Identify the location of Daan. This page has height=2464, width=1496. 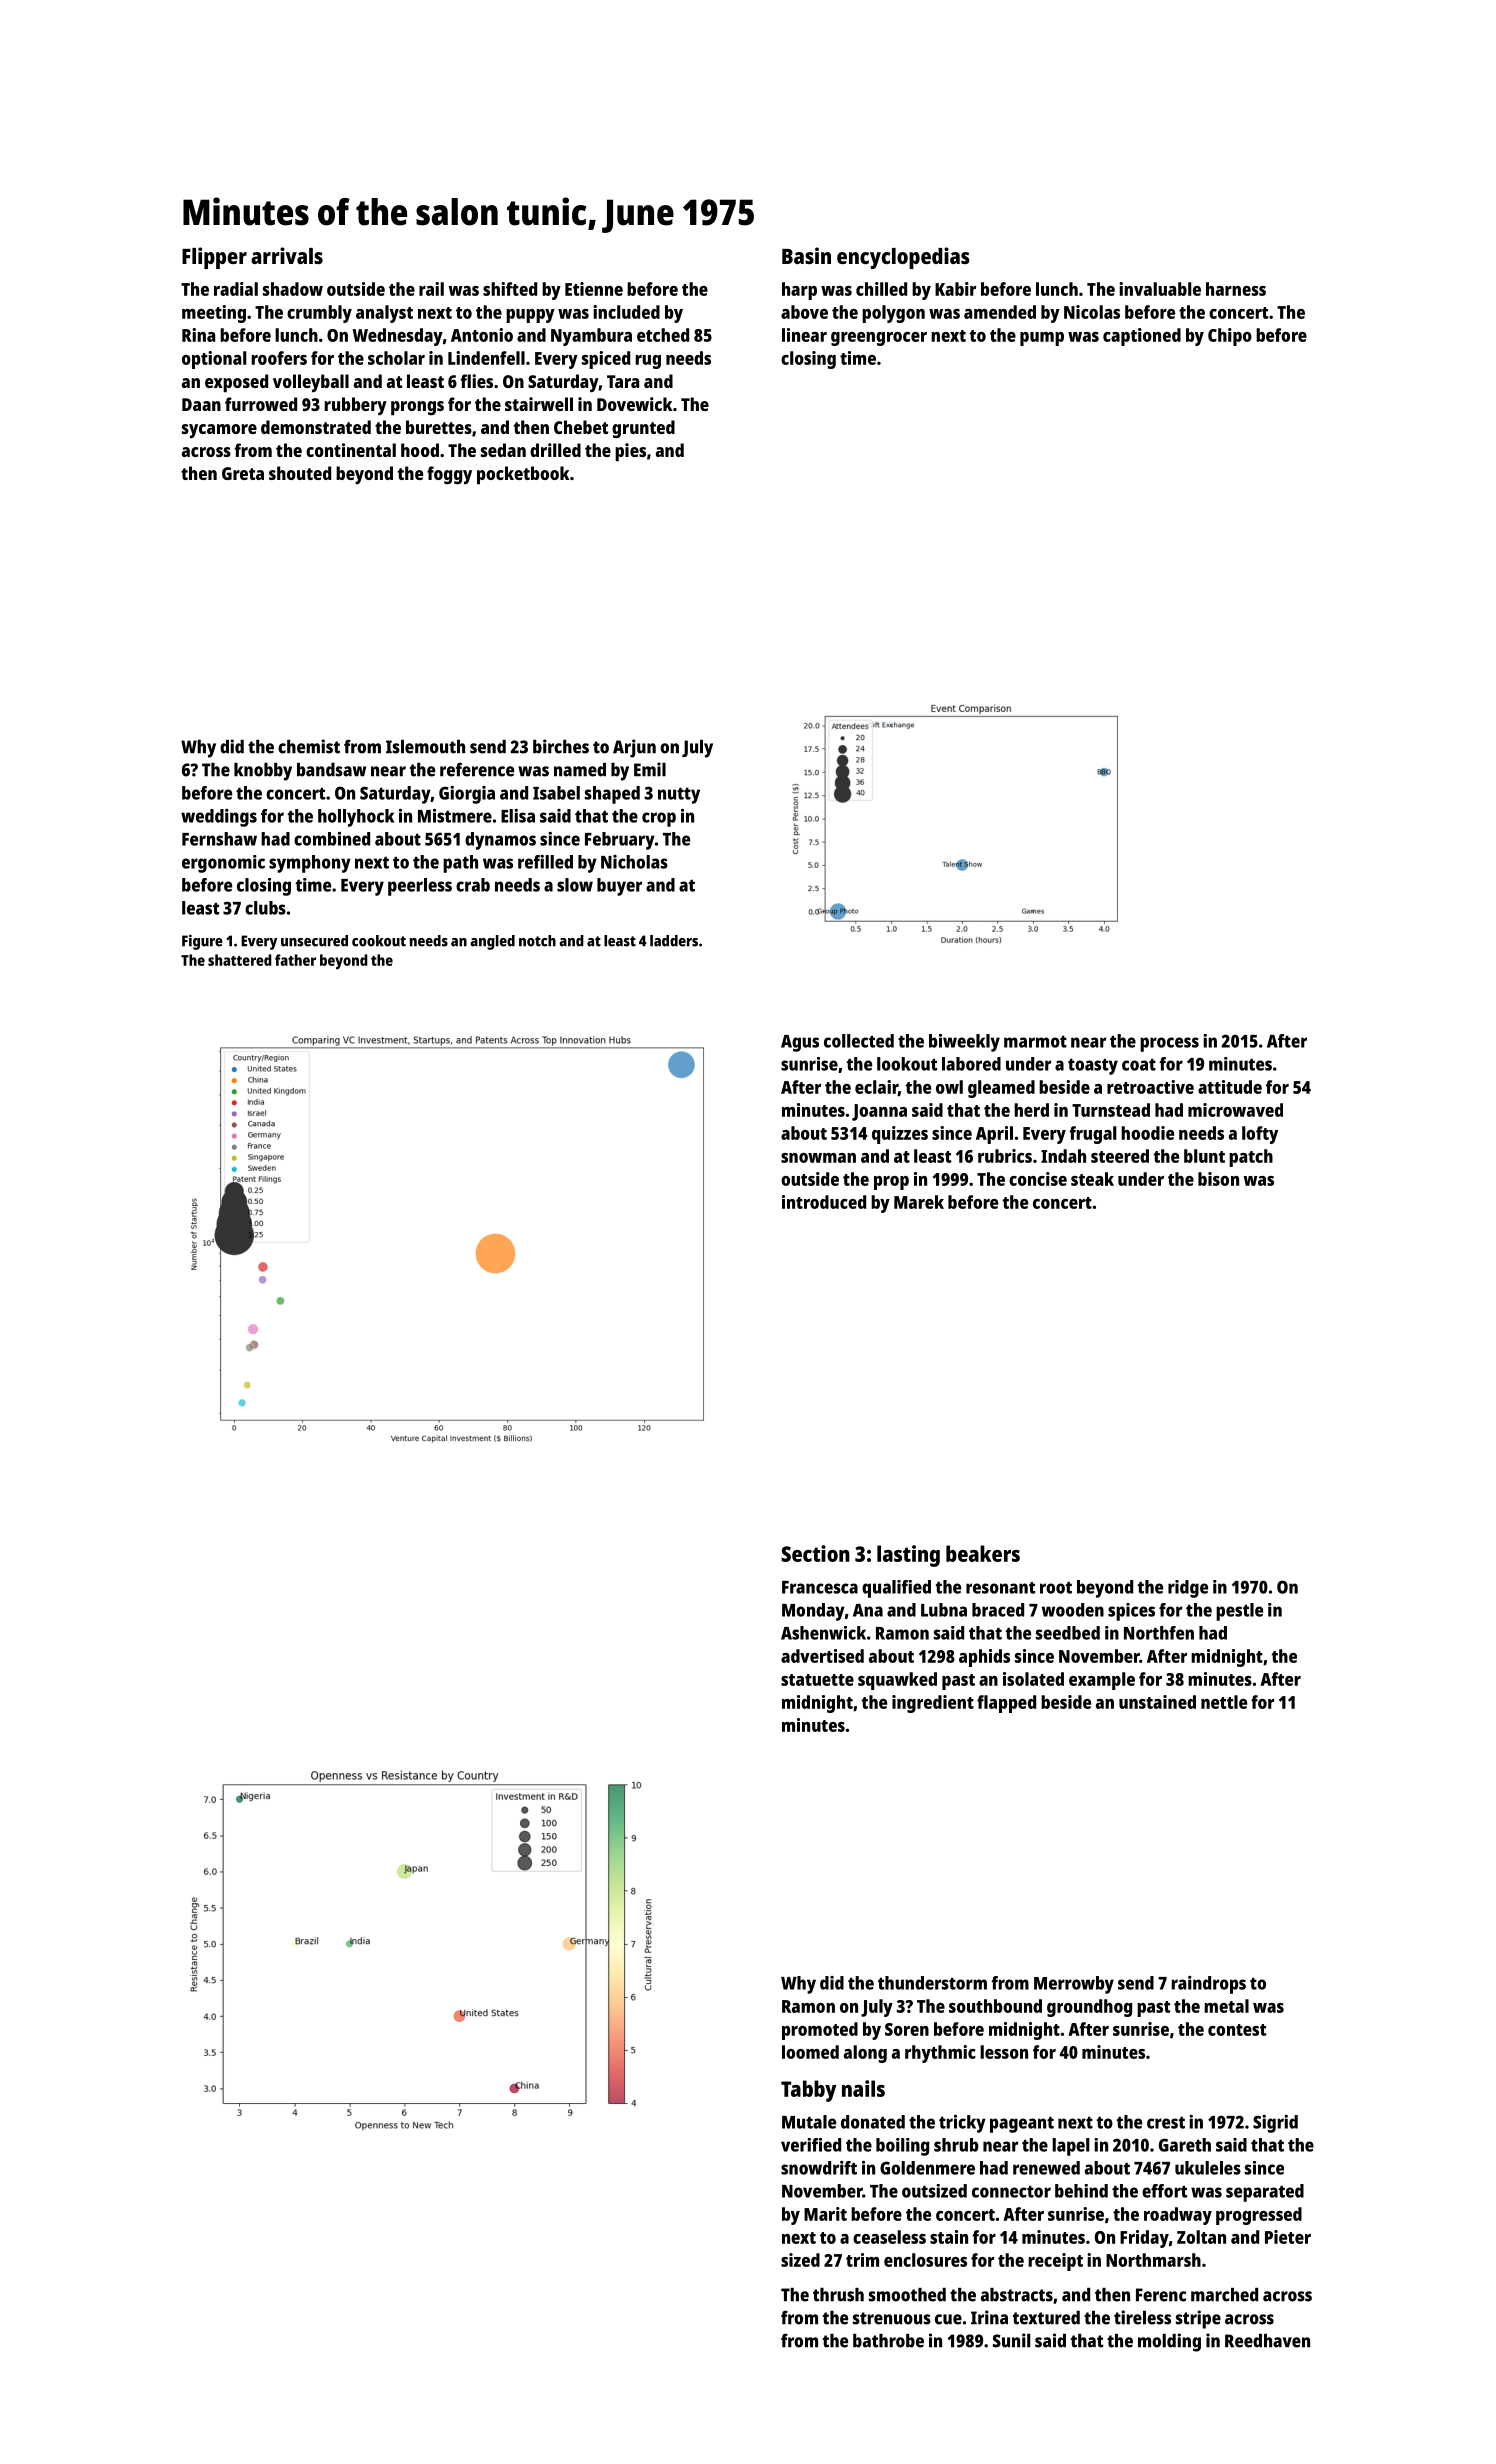
(201, 404).
